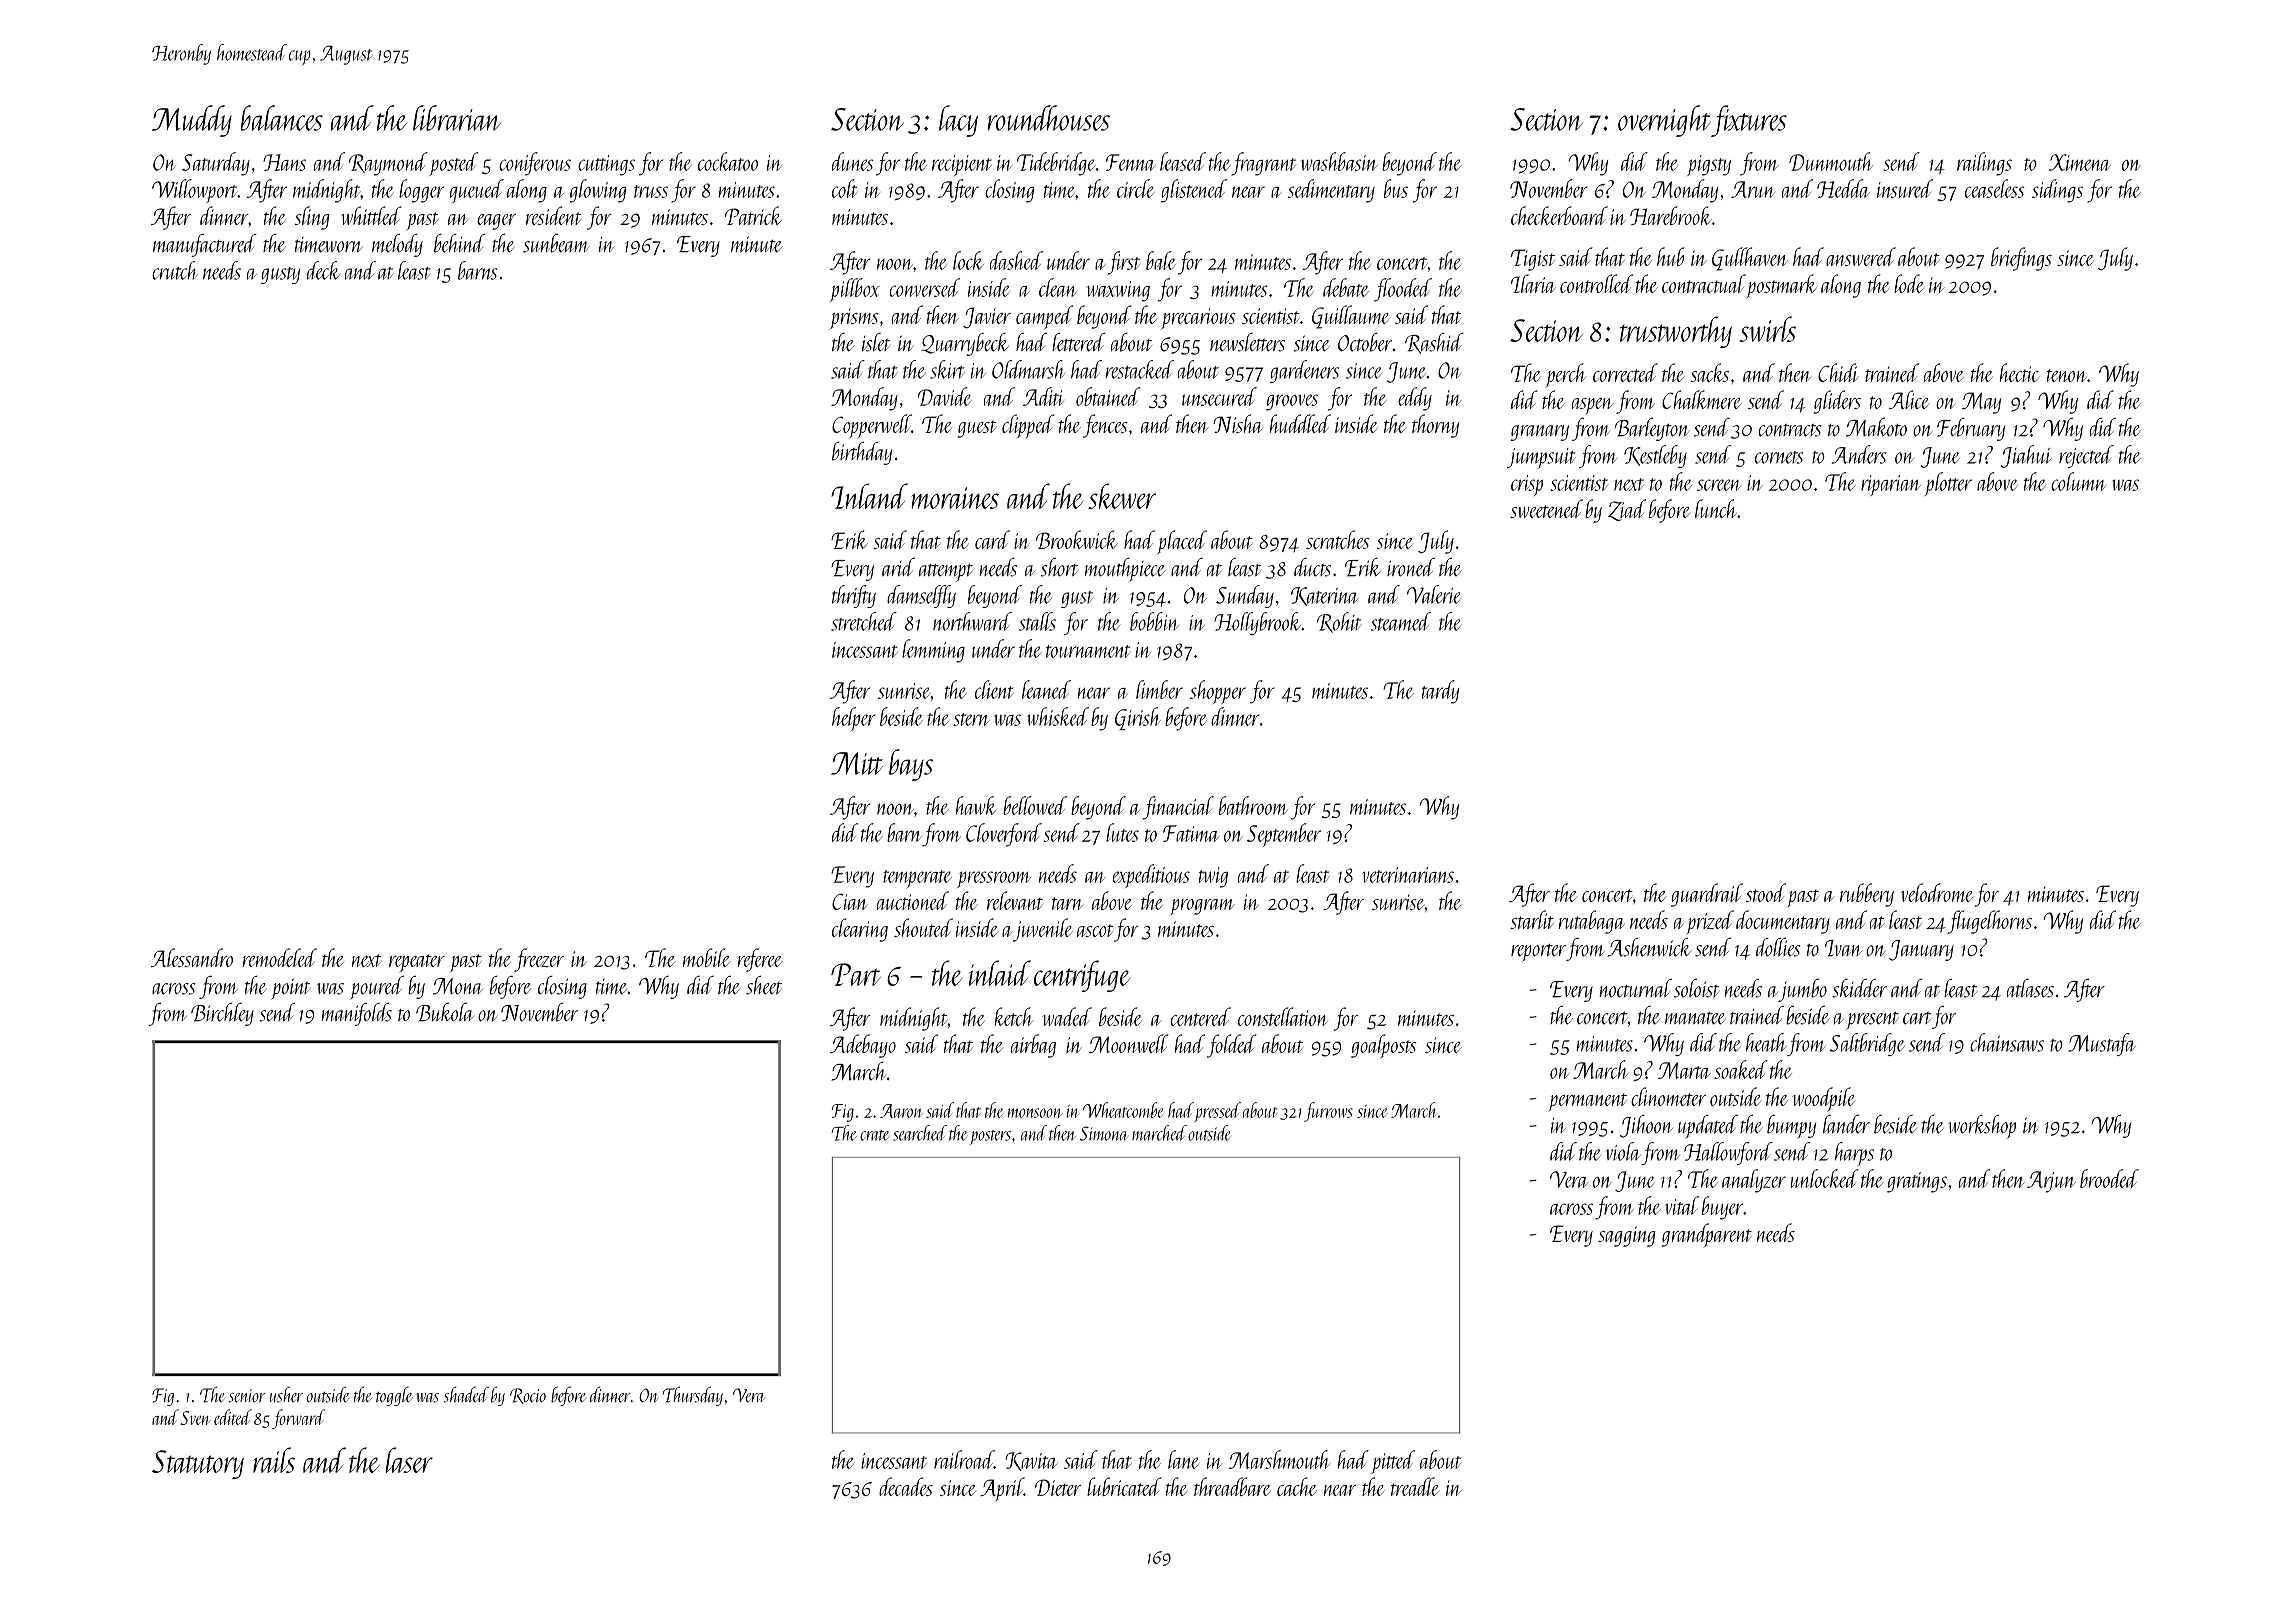 The image size is (2292, 1620). Describe the element at coordinates (1031, 1461) in the screenshot. I see `Kavita` at that location.
